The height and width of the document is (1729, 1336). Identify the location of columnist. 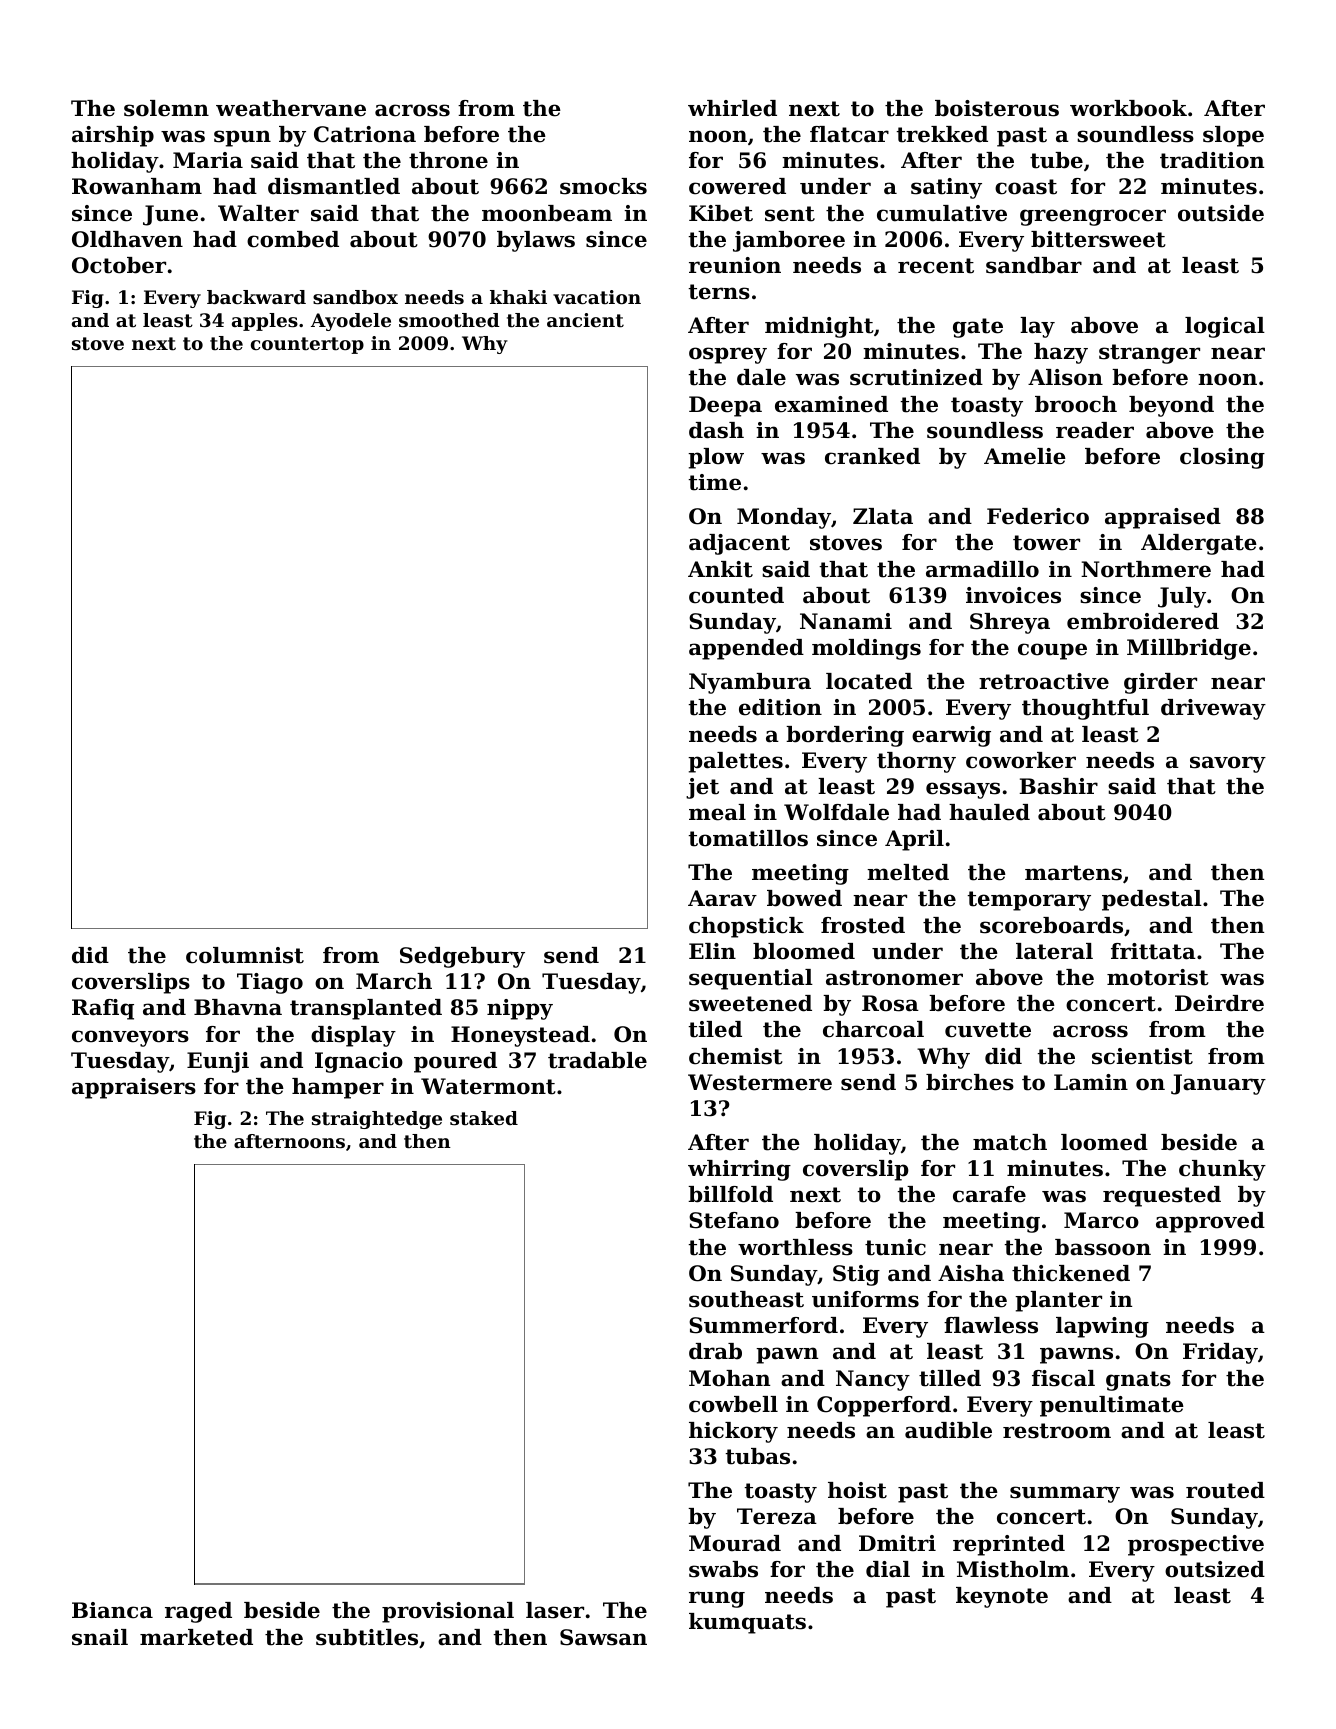
(245, 955).
